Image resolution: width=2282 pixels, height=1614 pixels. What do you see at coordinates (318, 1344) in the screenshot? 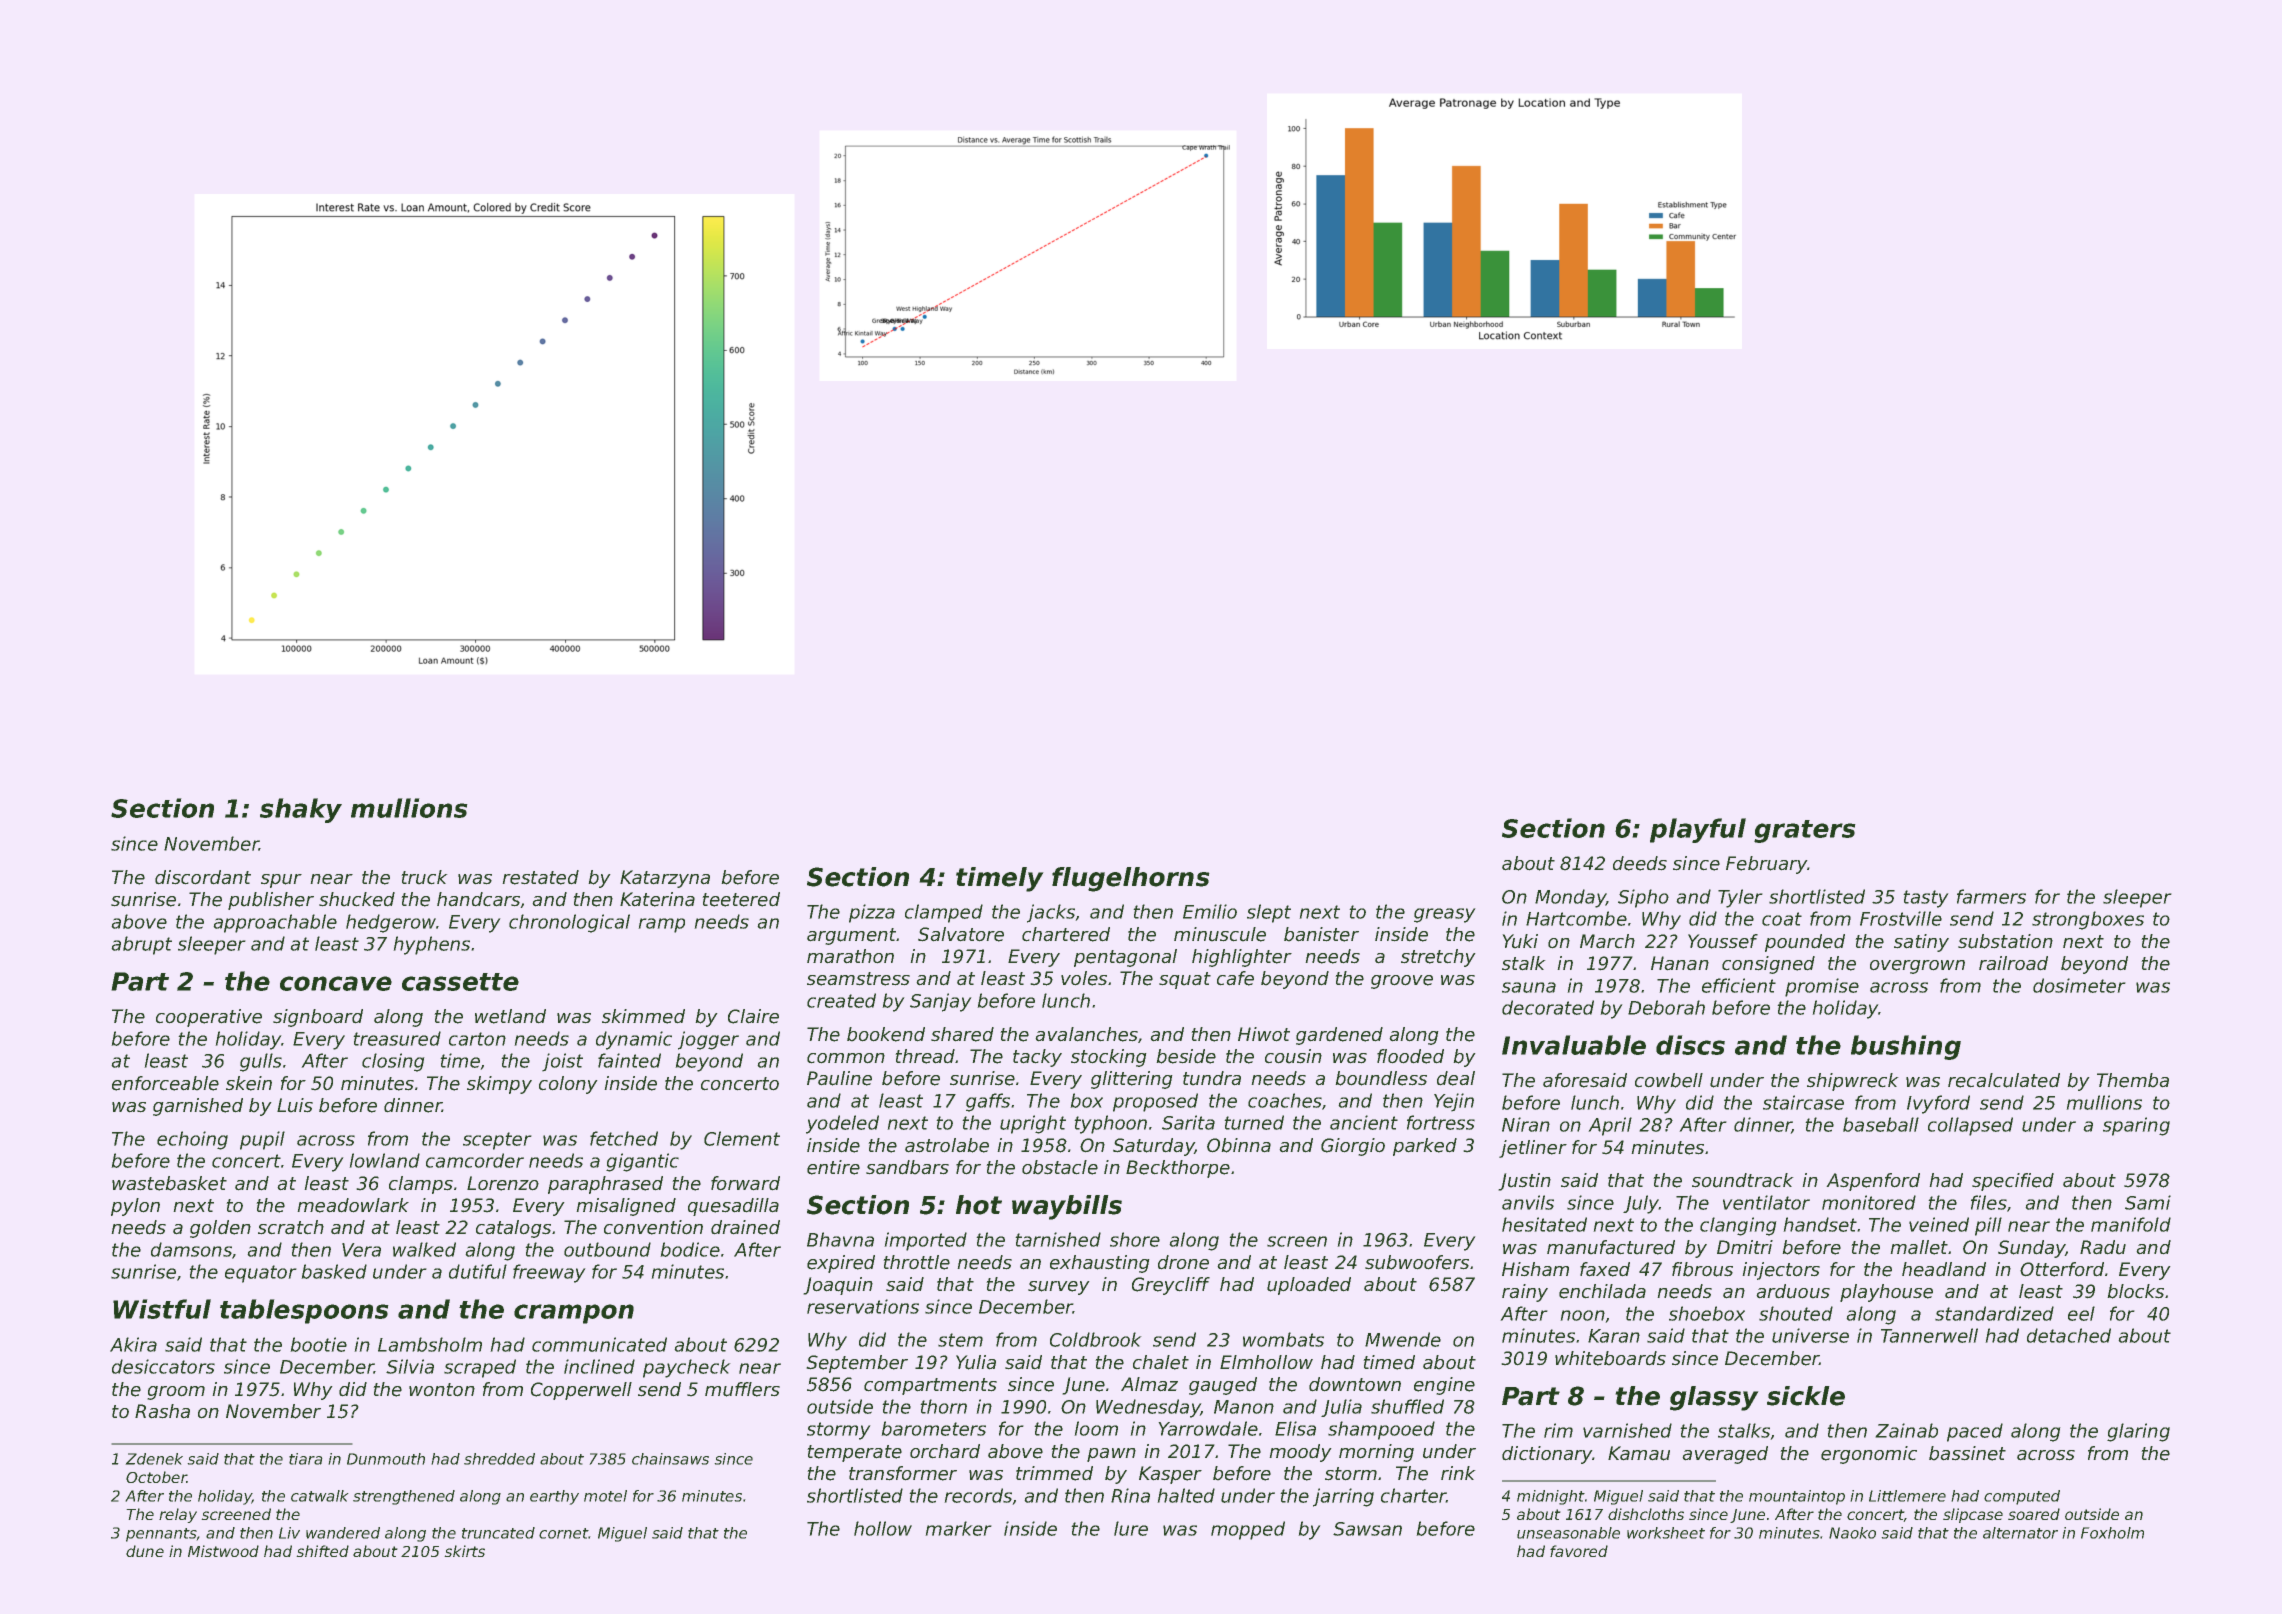
I see `bootie` at bounding box center [318, 1344].
